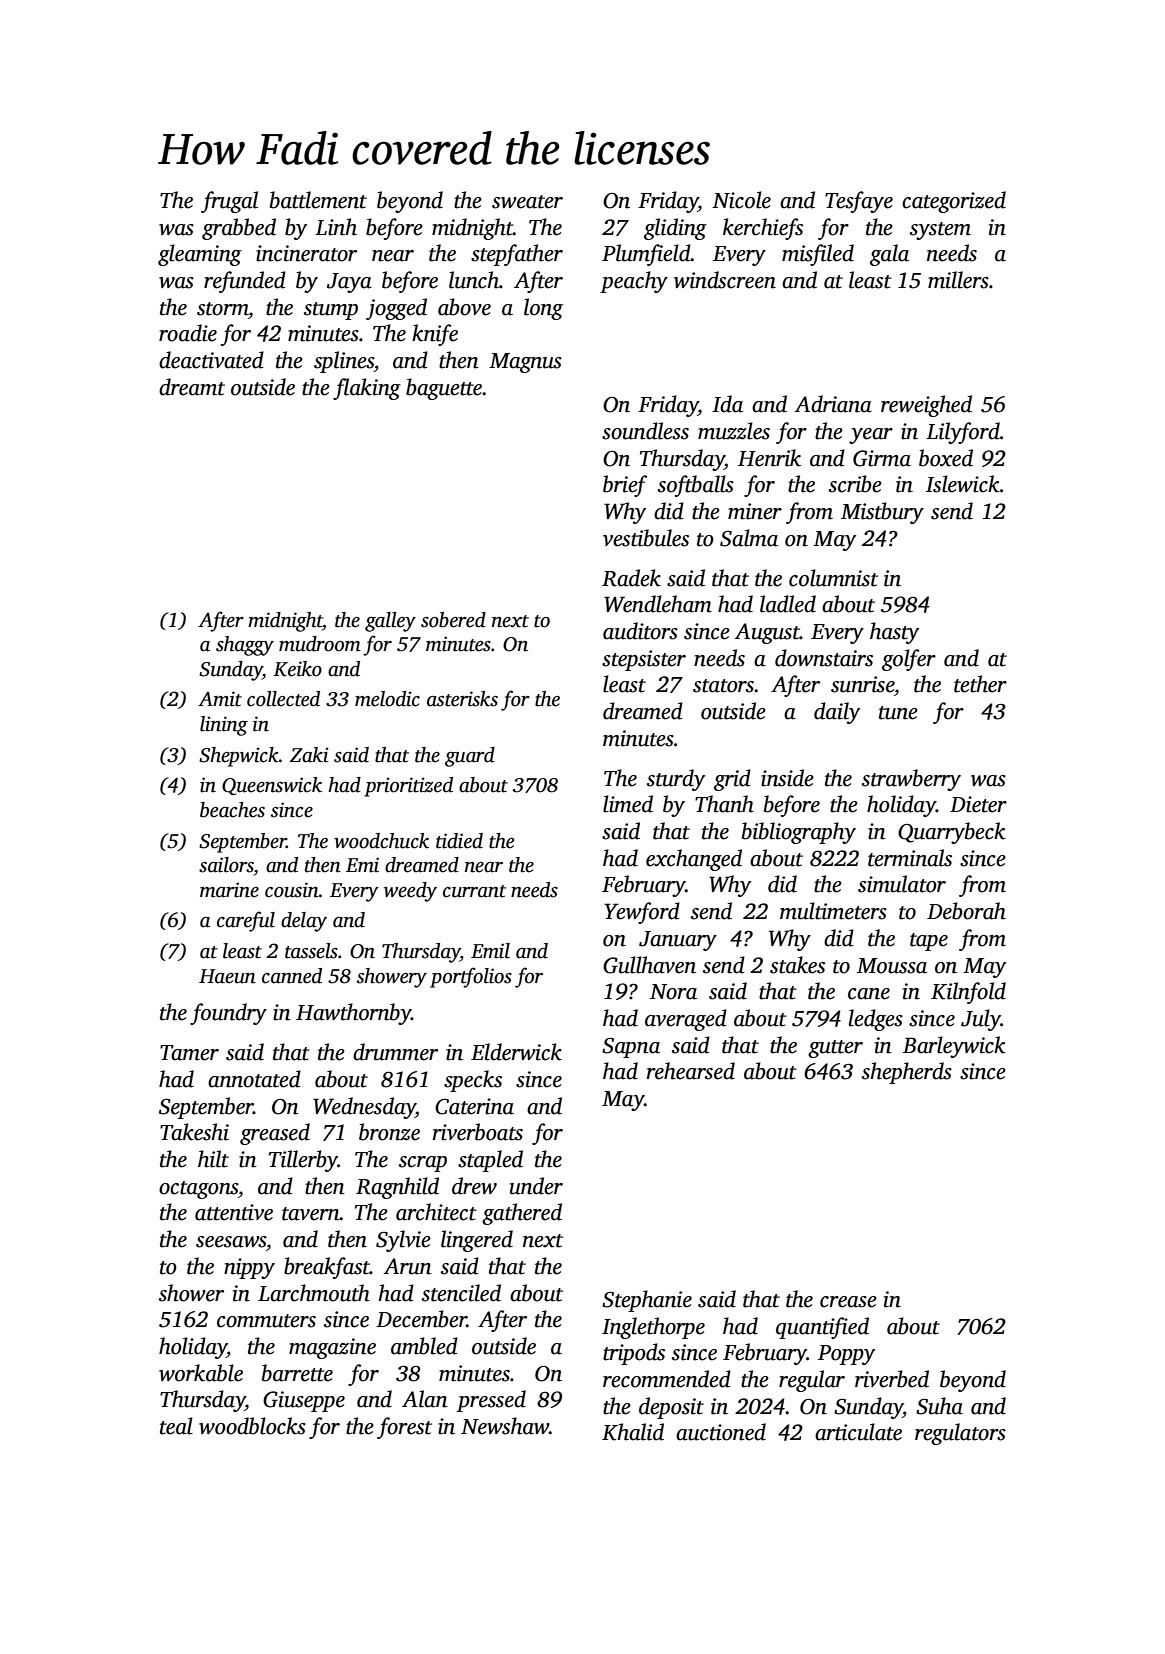 This document has height=1654, width=1165. I want to click on gleaming, so click(200, 255).
